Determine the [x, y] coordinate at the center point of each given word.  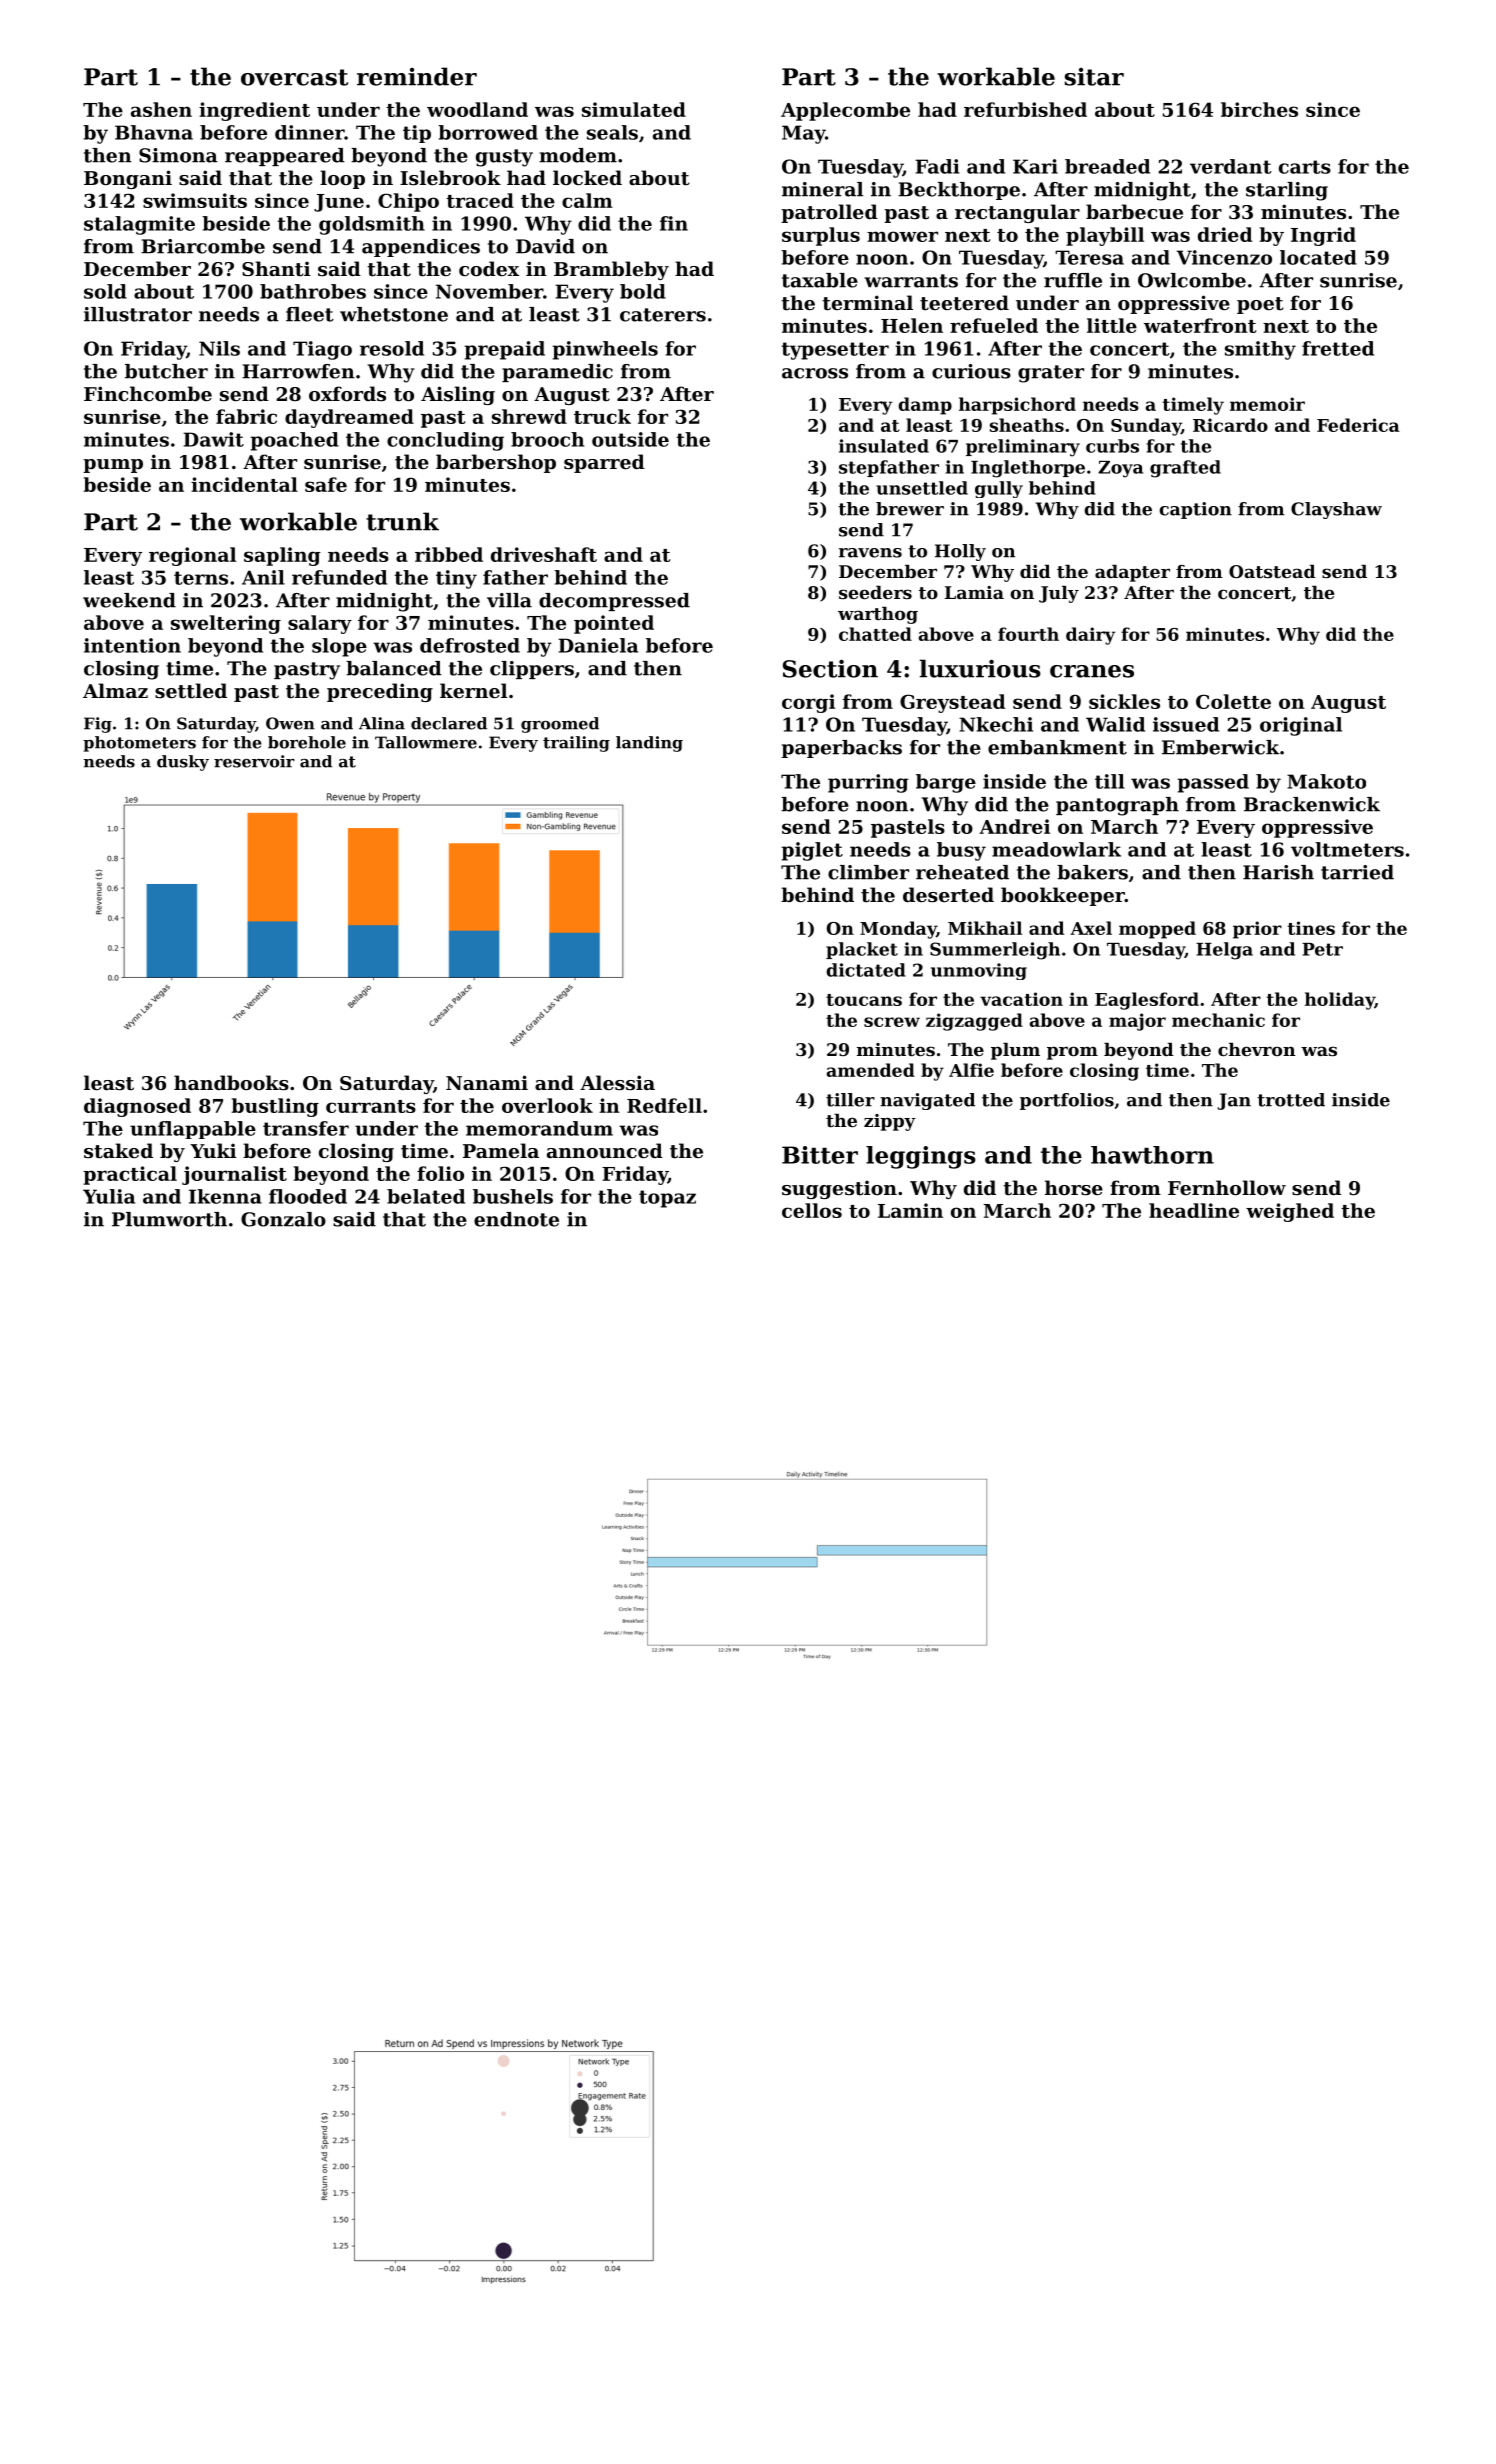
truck [602, 416]
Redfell [664, 1105]
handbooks [231, 1083]
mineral [822, 189]
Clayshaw [1336, 510]
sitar [1094, 77]
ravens [870, 553]
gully [999, 489]
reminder [417, 76]
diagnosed [137, 1107]
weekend [129, 600]
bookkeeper [1063, 896]
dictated [866, 970]
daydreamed [349, 418]
